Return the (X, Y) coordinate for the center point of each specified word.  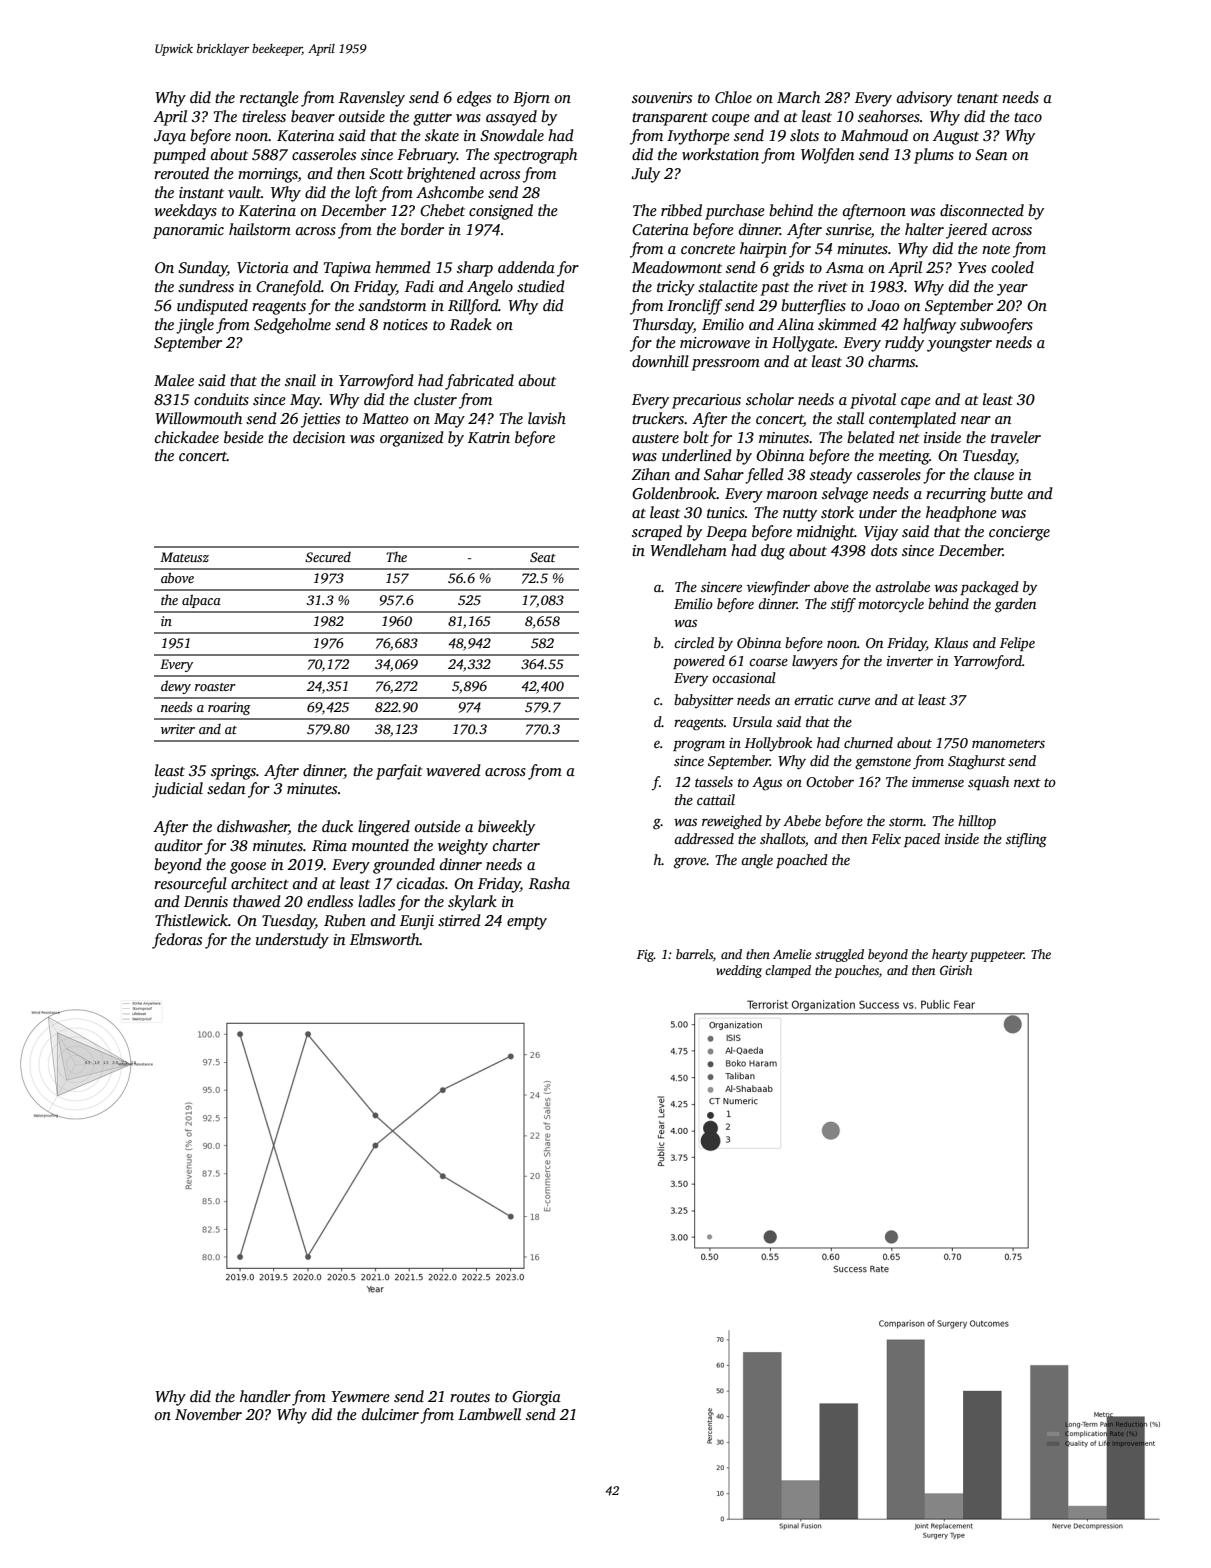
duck (337, 826)
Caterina (660, 230)
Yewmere (360, 1396)
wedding (739, 971)
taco (1028, 117)
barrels (694, 954)
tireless (264, 116)
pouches (856, 971)
